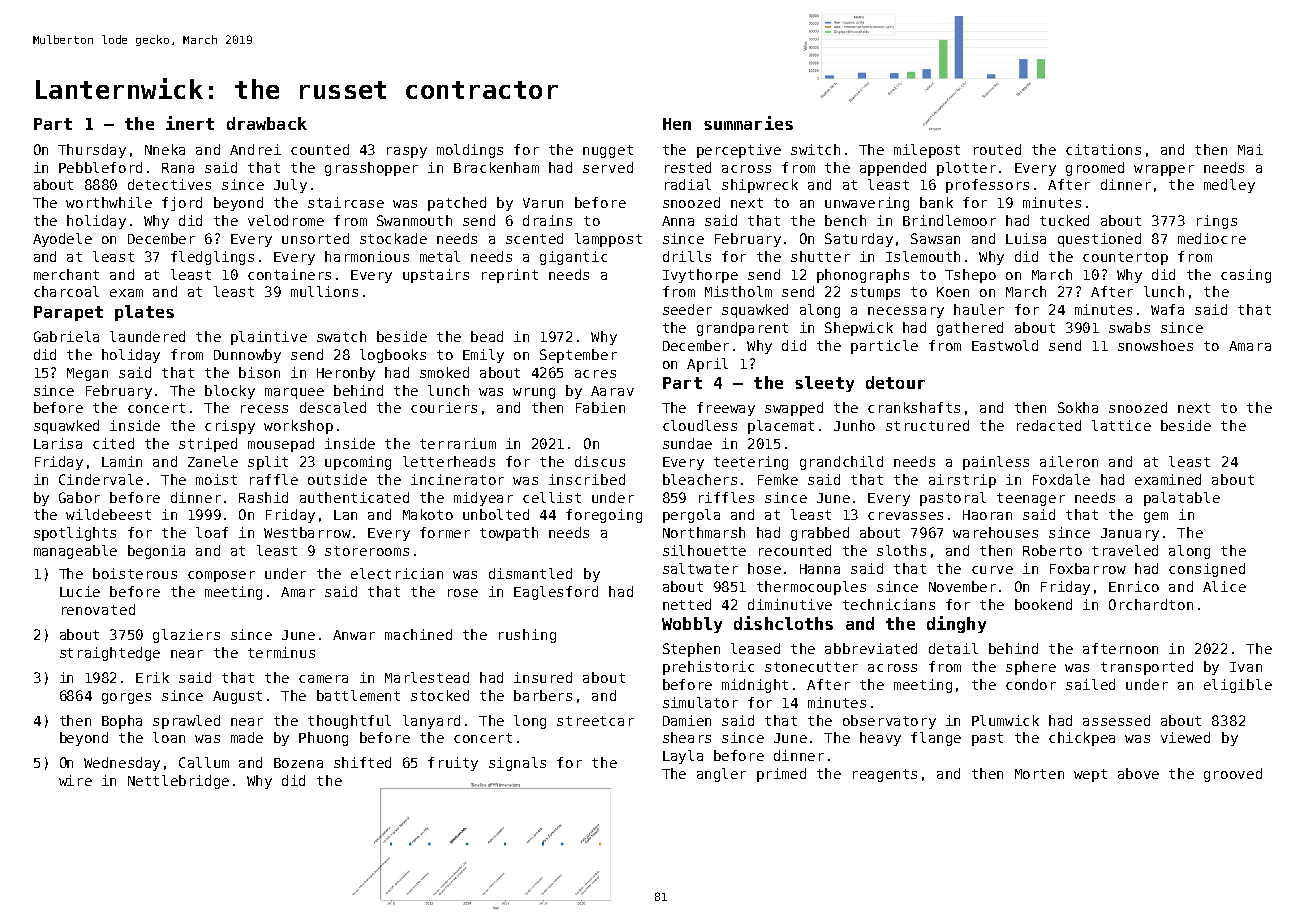 Image resolution: width=1308 pixels, height=924 pixels. What do you see at coordinates (362, 762) in the screenshot?
I see `shifted` at bounding box center [362, 762].
